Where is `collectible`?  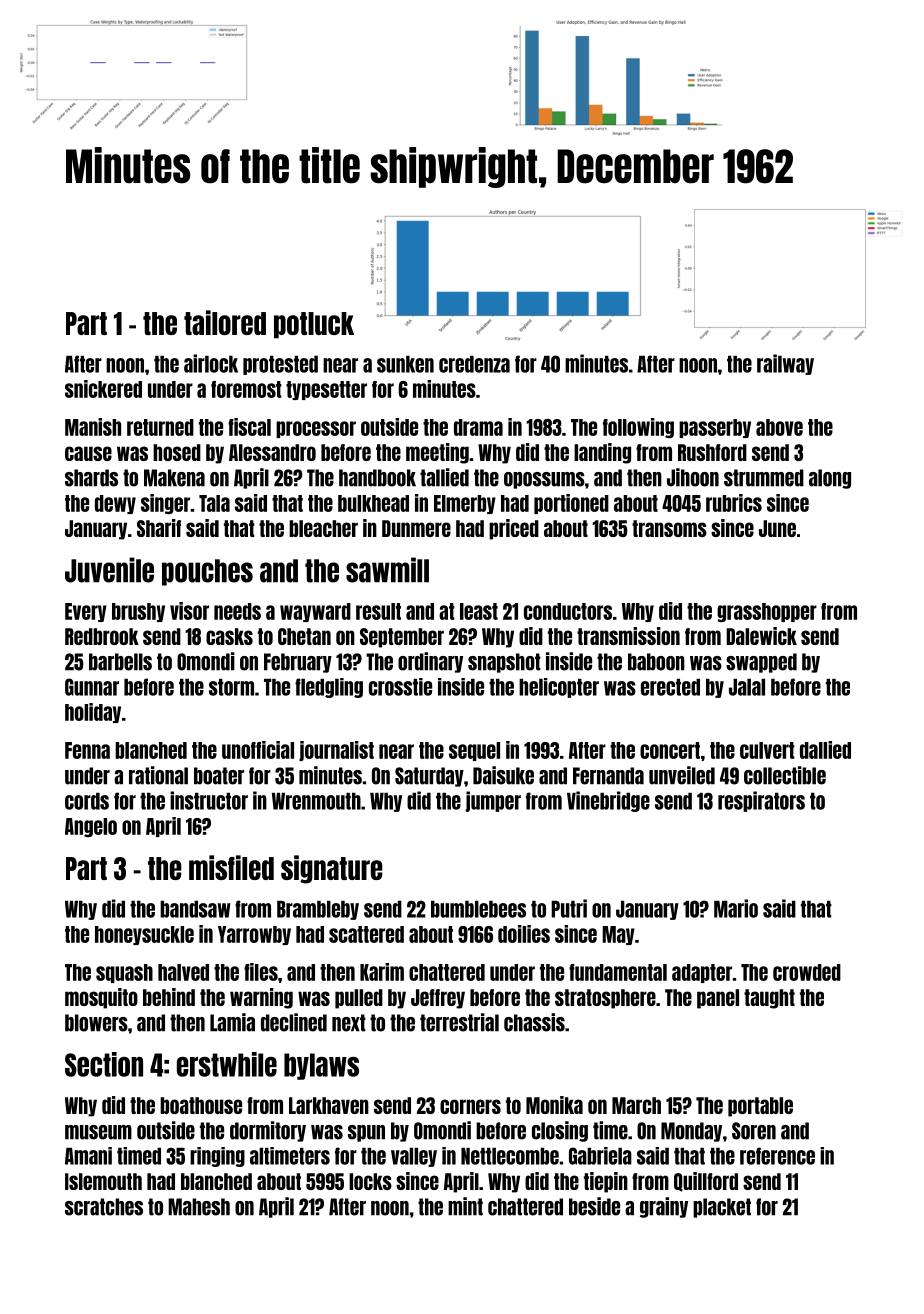 collectible is located at coordinates (785, 775).
